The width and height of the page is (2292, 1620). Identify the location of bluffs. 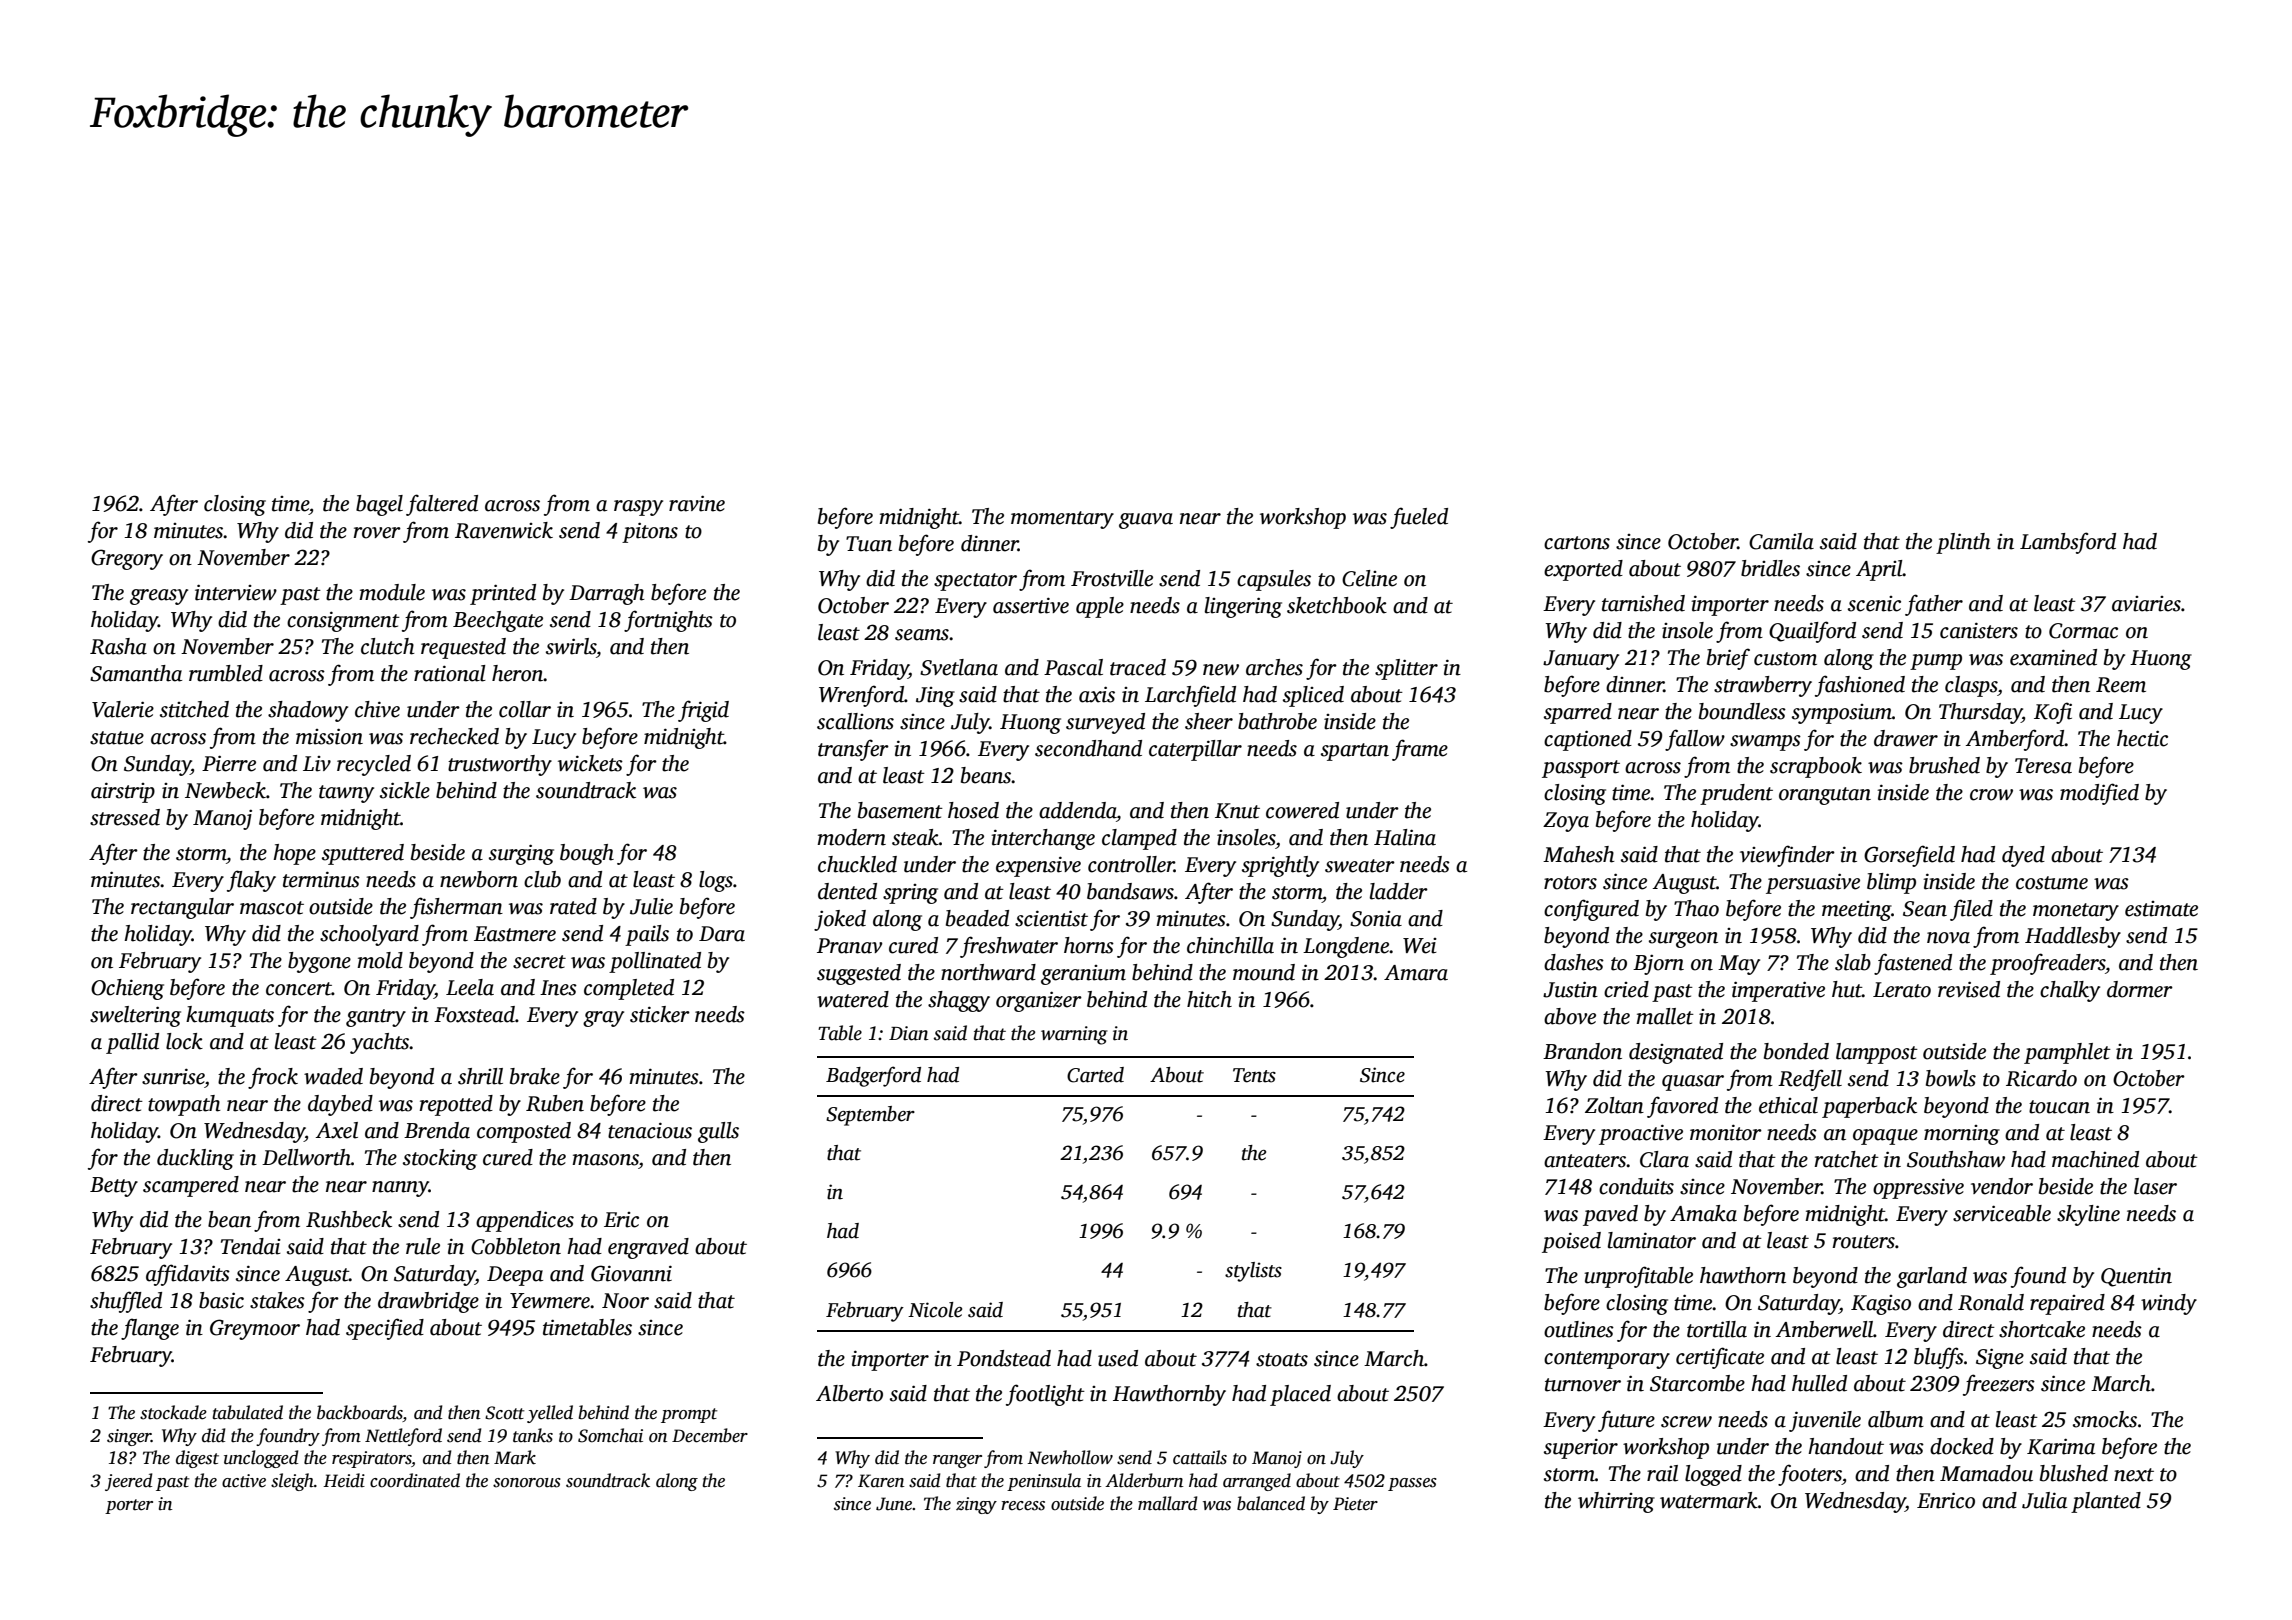
(1939, 1358).
